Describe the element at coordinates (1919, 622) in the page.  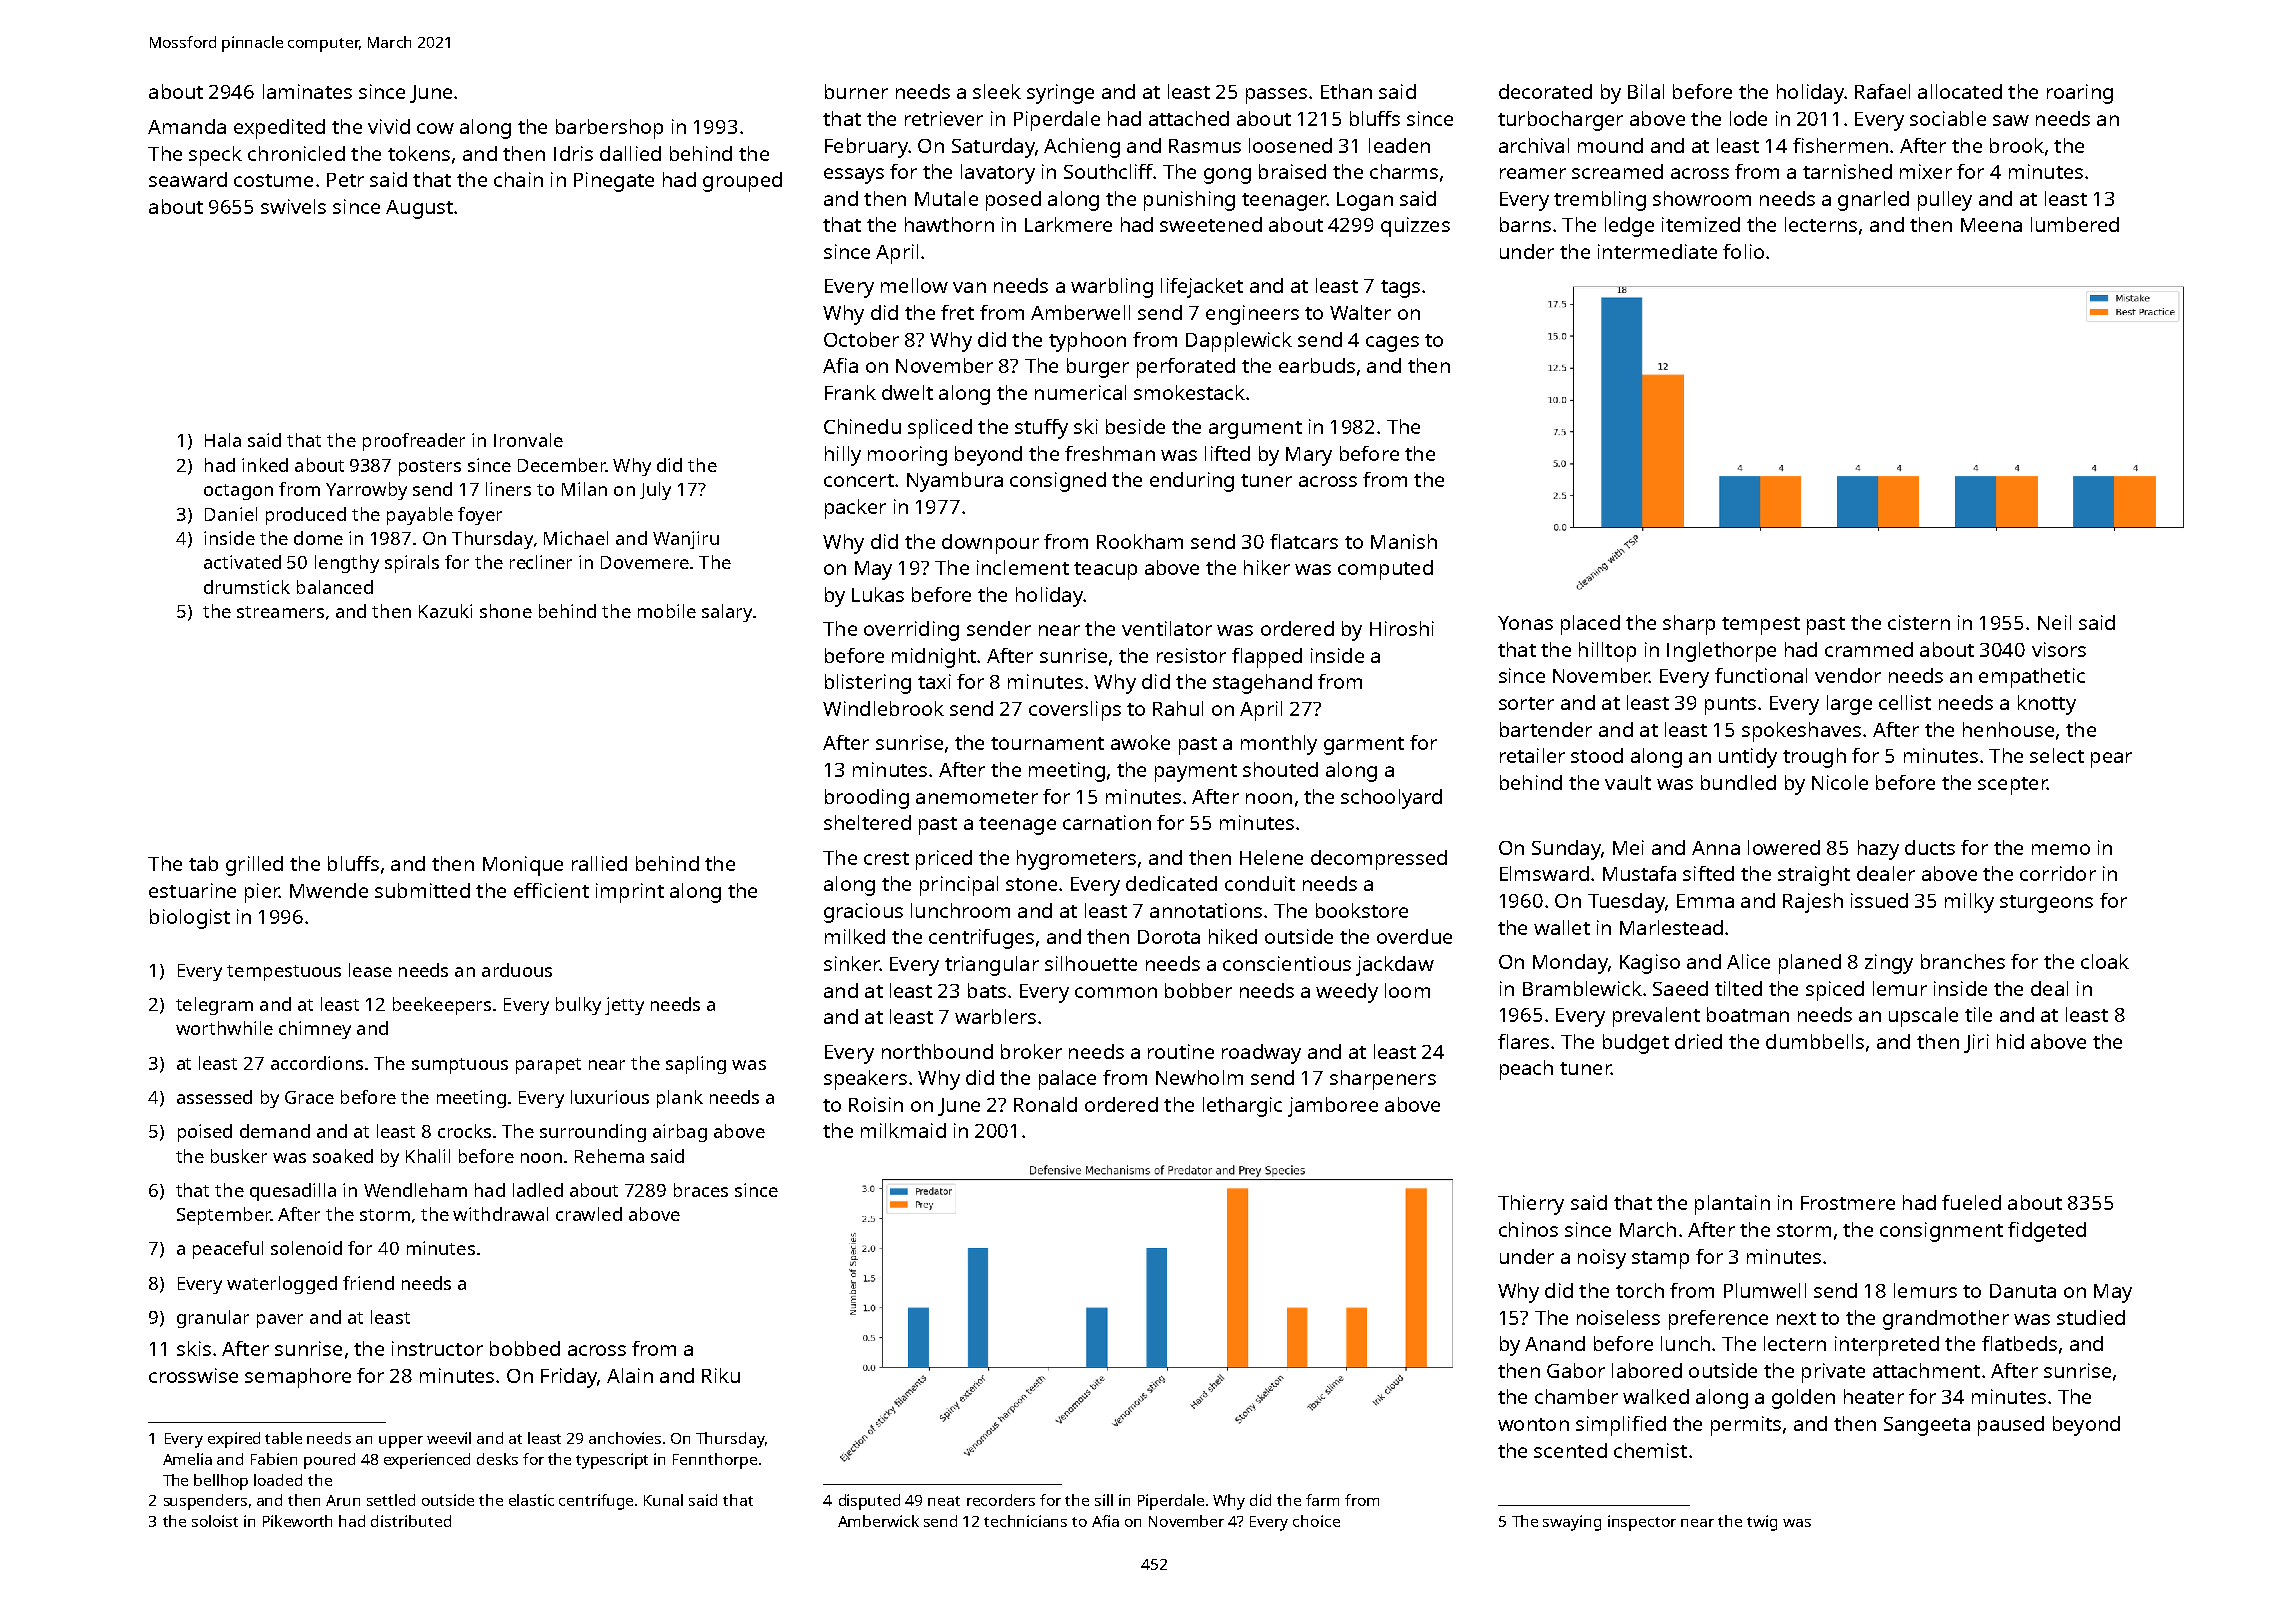
I see `cistern` at that location.
